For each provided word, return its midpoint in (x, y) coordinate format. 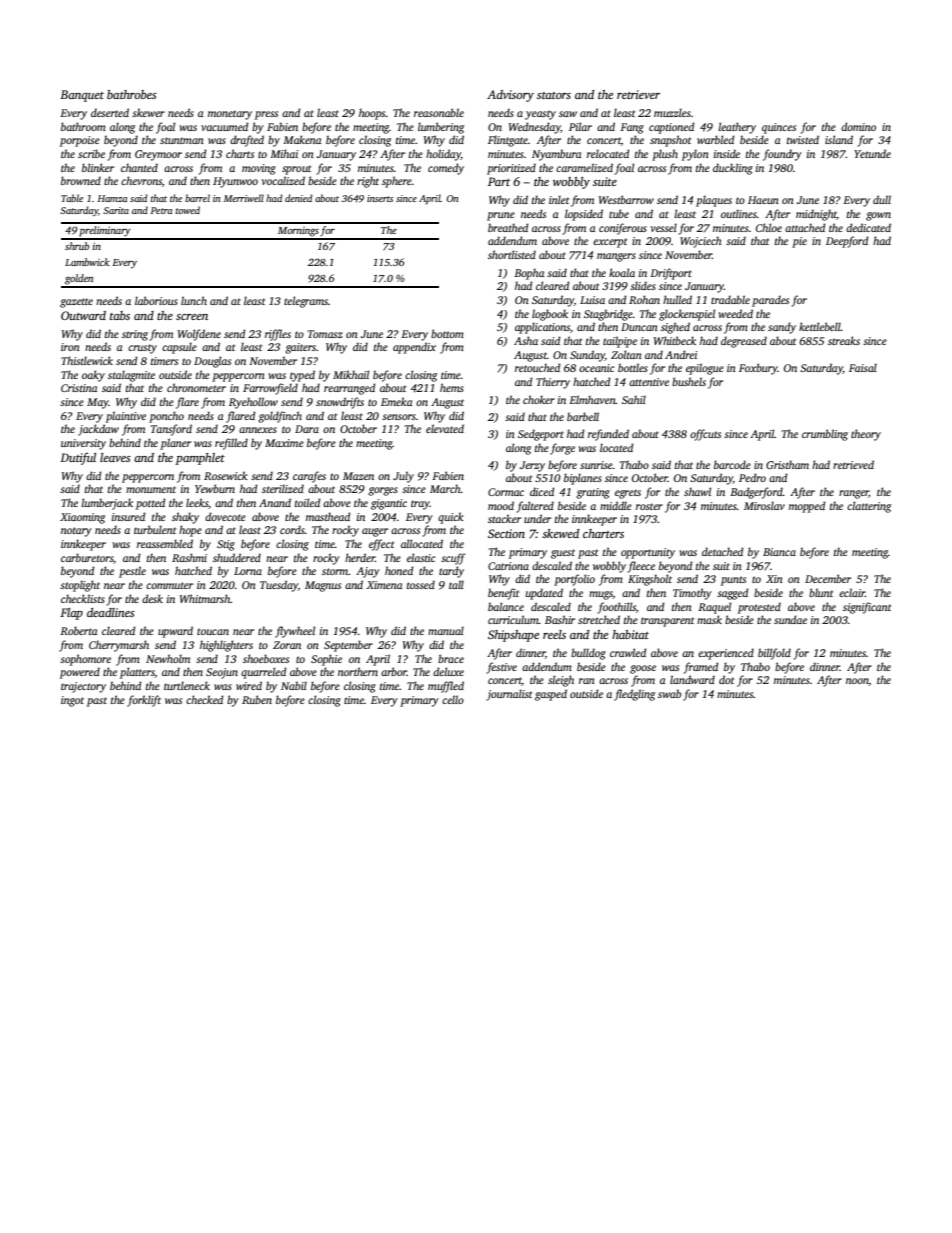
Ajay (368, 572)
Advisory (510, 96)
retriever (638, 94)
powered (80, 673)
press (266, 115)
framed (701, 668)
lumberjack (107, 504)
